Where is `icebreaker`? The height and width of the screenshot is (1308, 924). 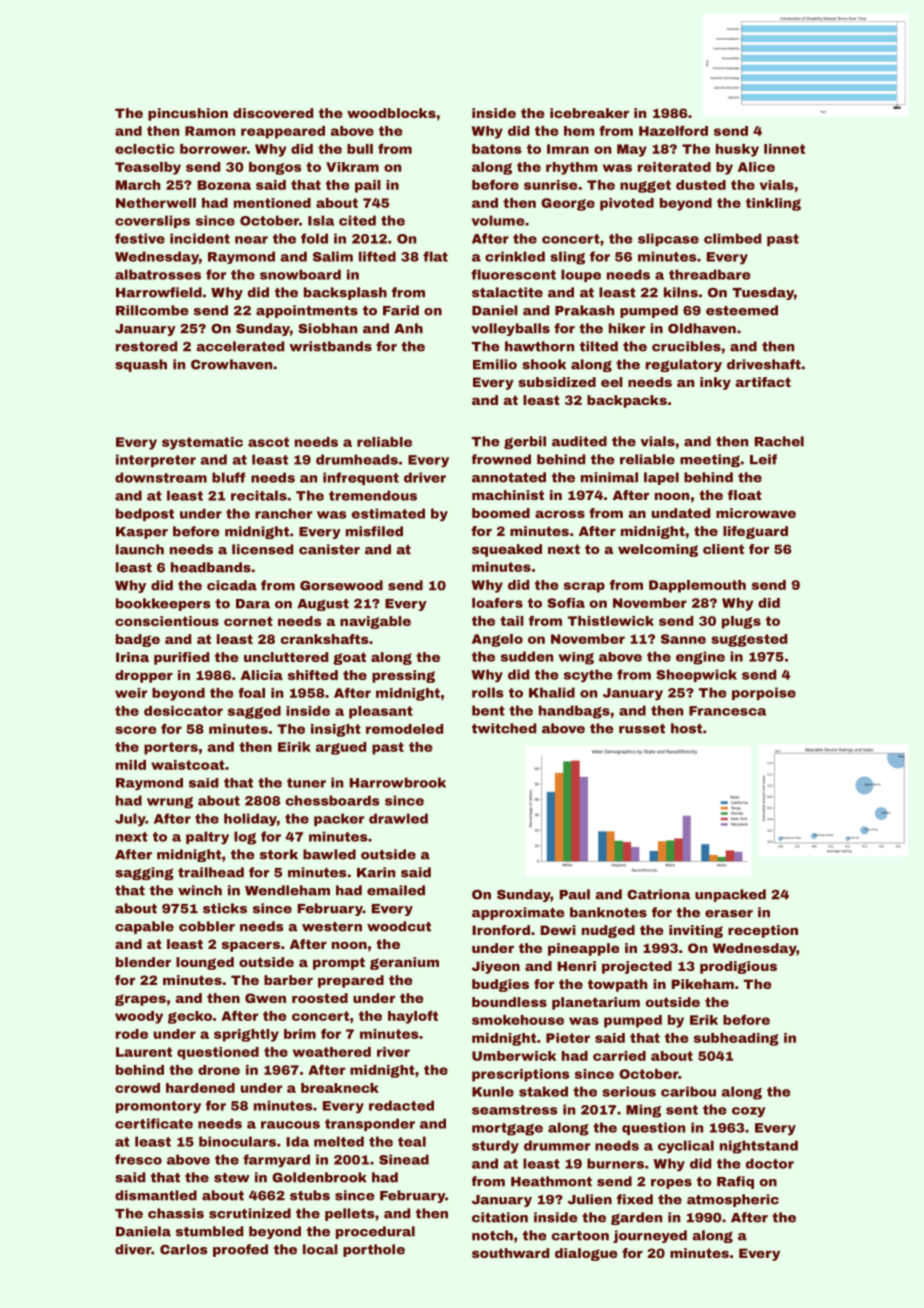 icebreaker is located at coordinates (589, 113).
